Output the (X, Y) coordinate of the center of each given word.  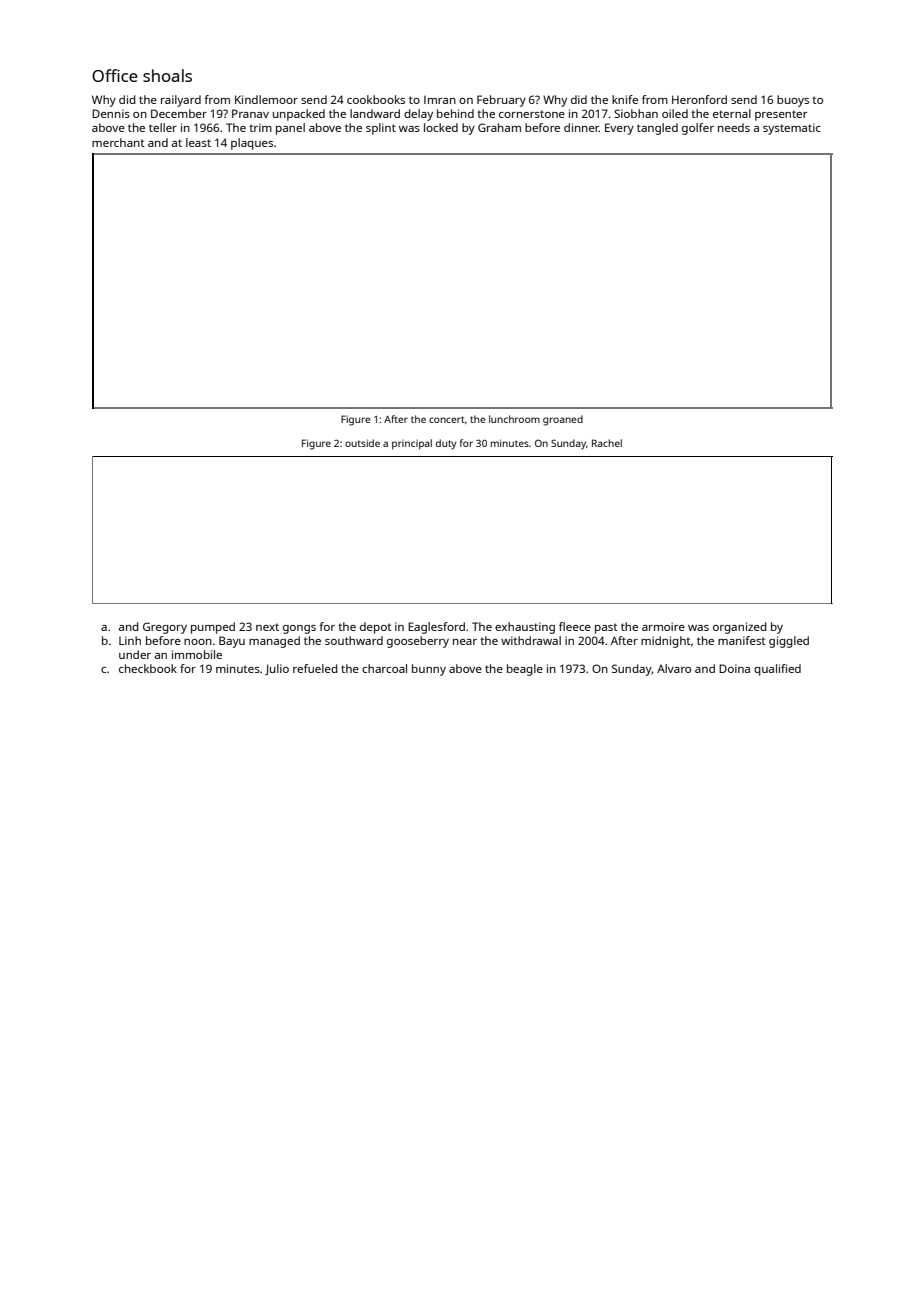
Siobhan (636, 113)
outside (362, 443)
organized (740, 628)
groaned (563, 420)
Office (115, 75)
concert (447, 419)
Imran (440, 100)
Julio (277, 669)
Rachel (607, 443)
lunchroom (514, 419)
